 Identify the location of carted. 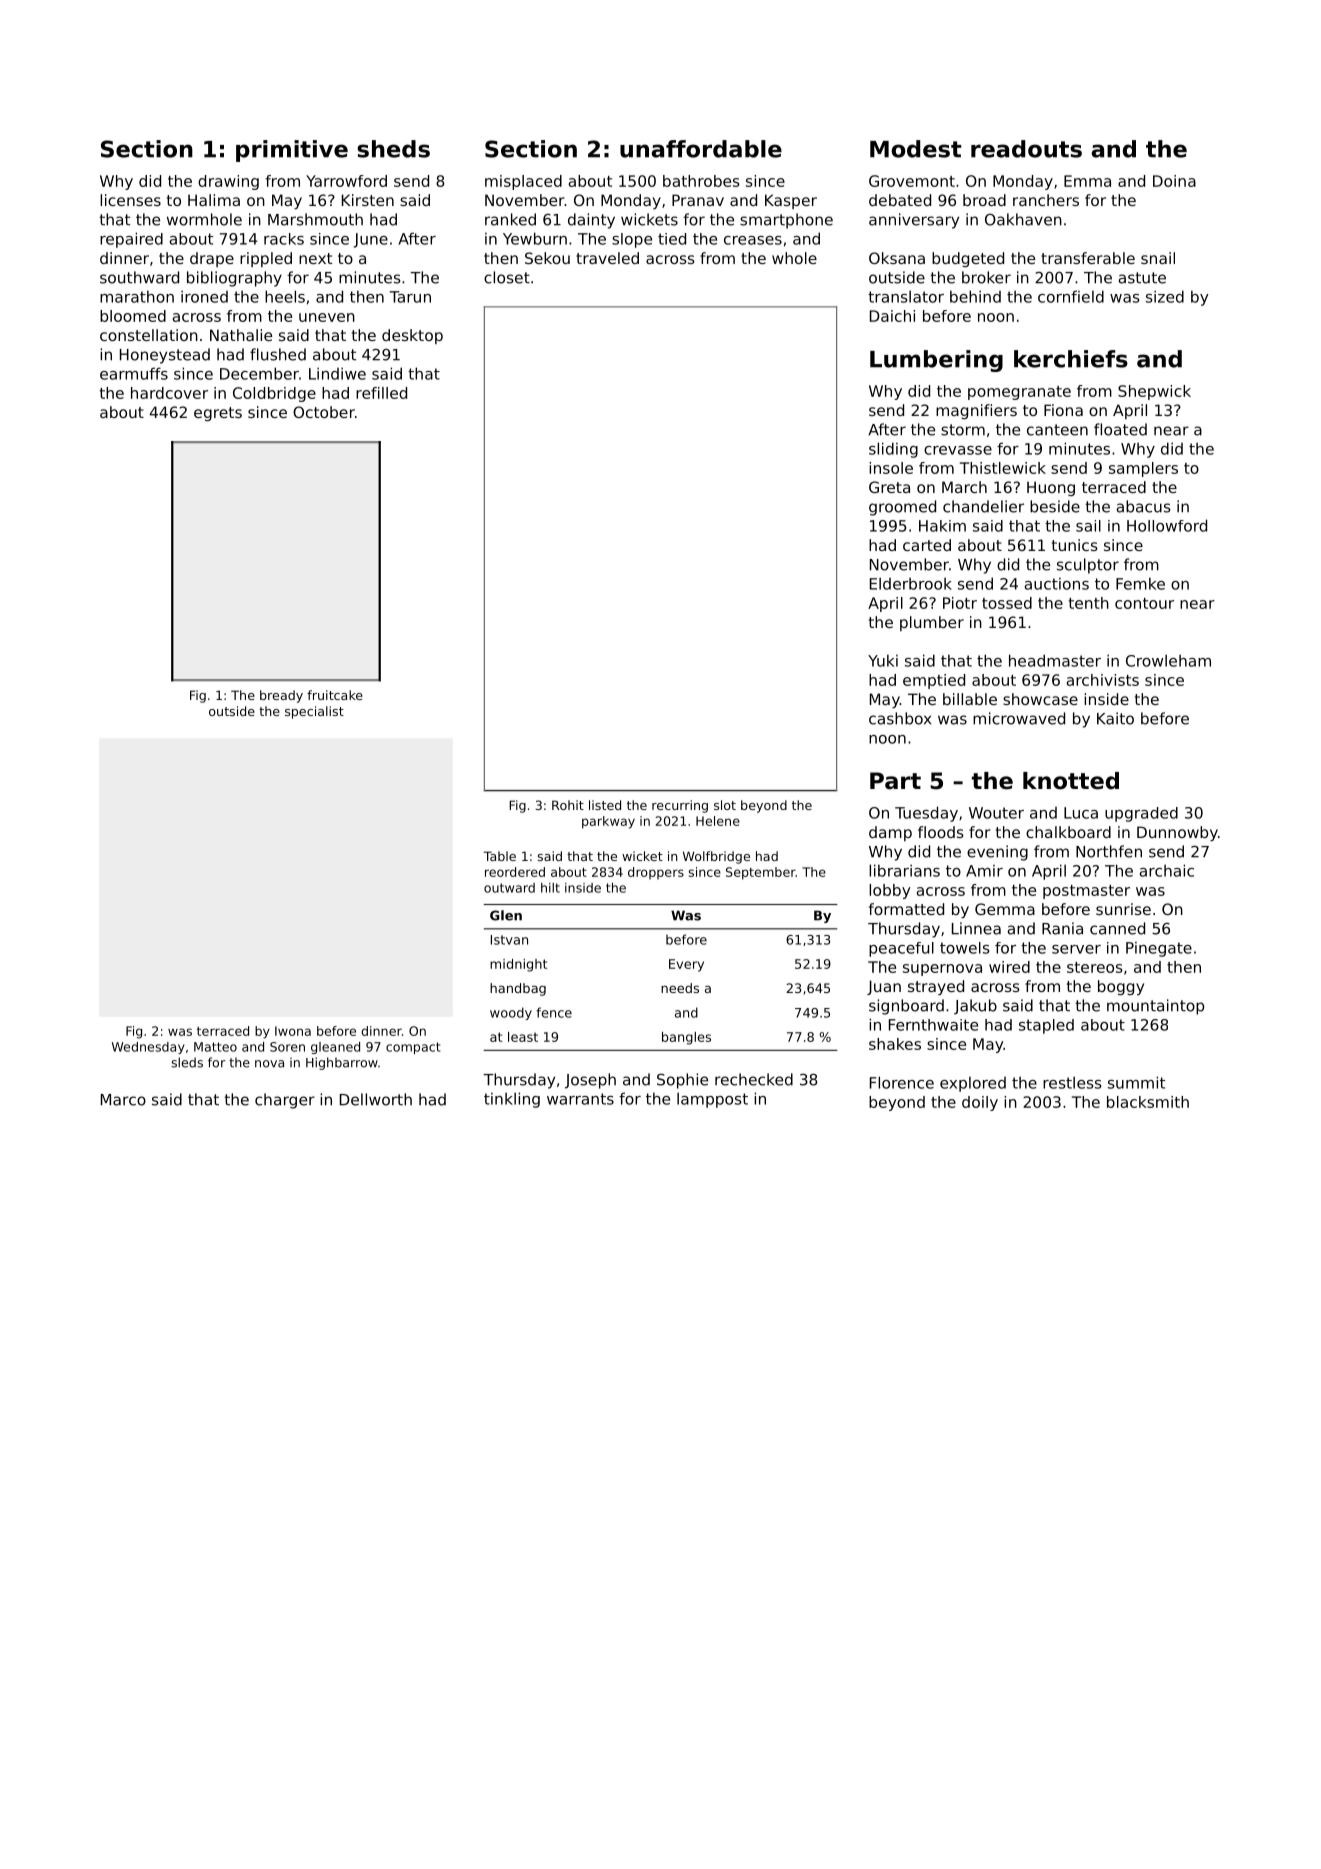
(927, 545).
